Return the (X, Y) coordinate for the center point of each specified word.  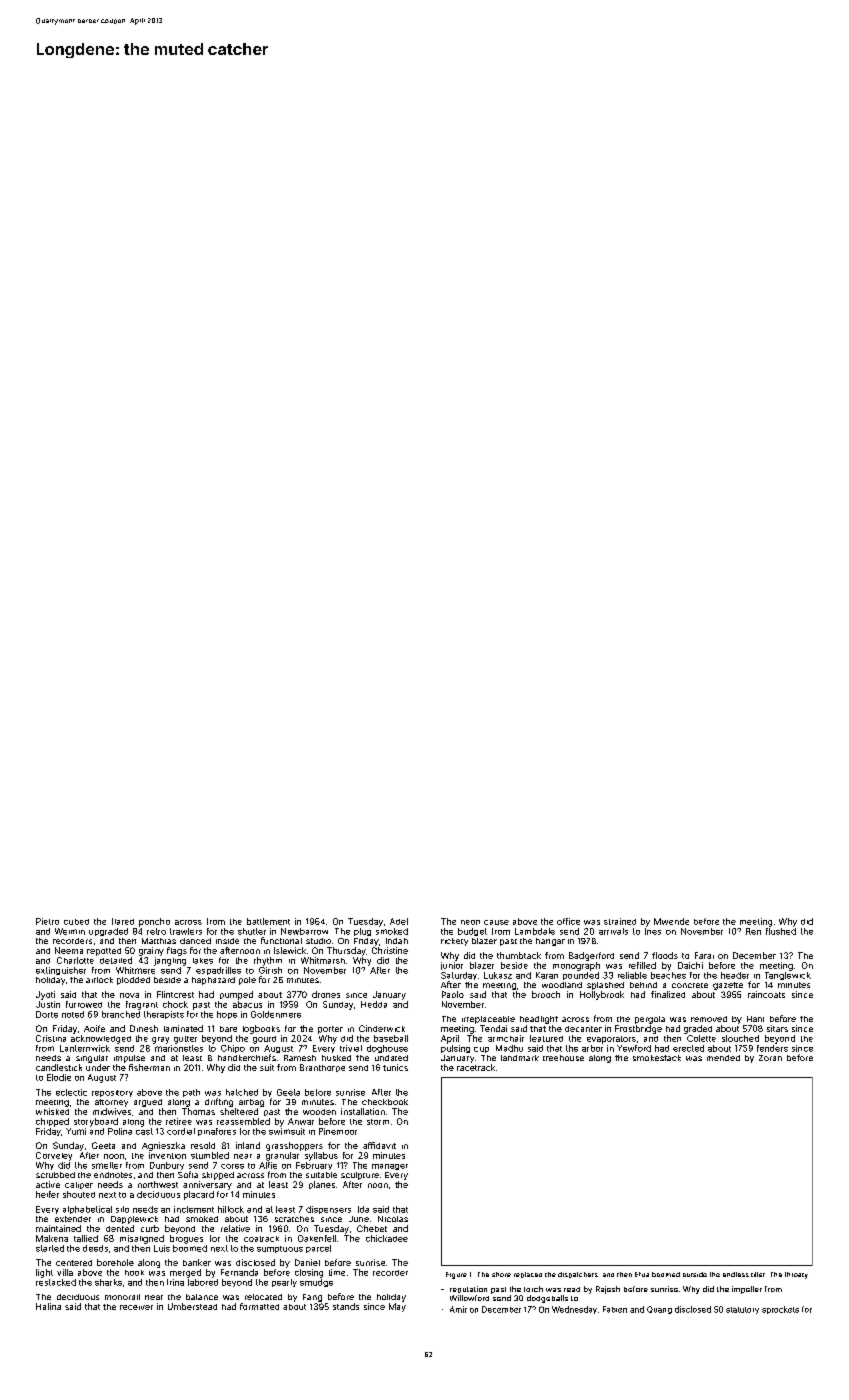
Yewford (634, 1048)
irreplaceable (488, 1020)
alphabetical (87, 1210)
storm (378, 1122)
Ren (753, 931)
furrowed (84, 1004)
